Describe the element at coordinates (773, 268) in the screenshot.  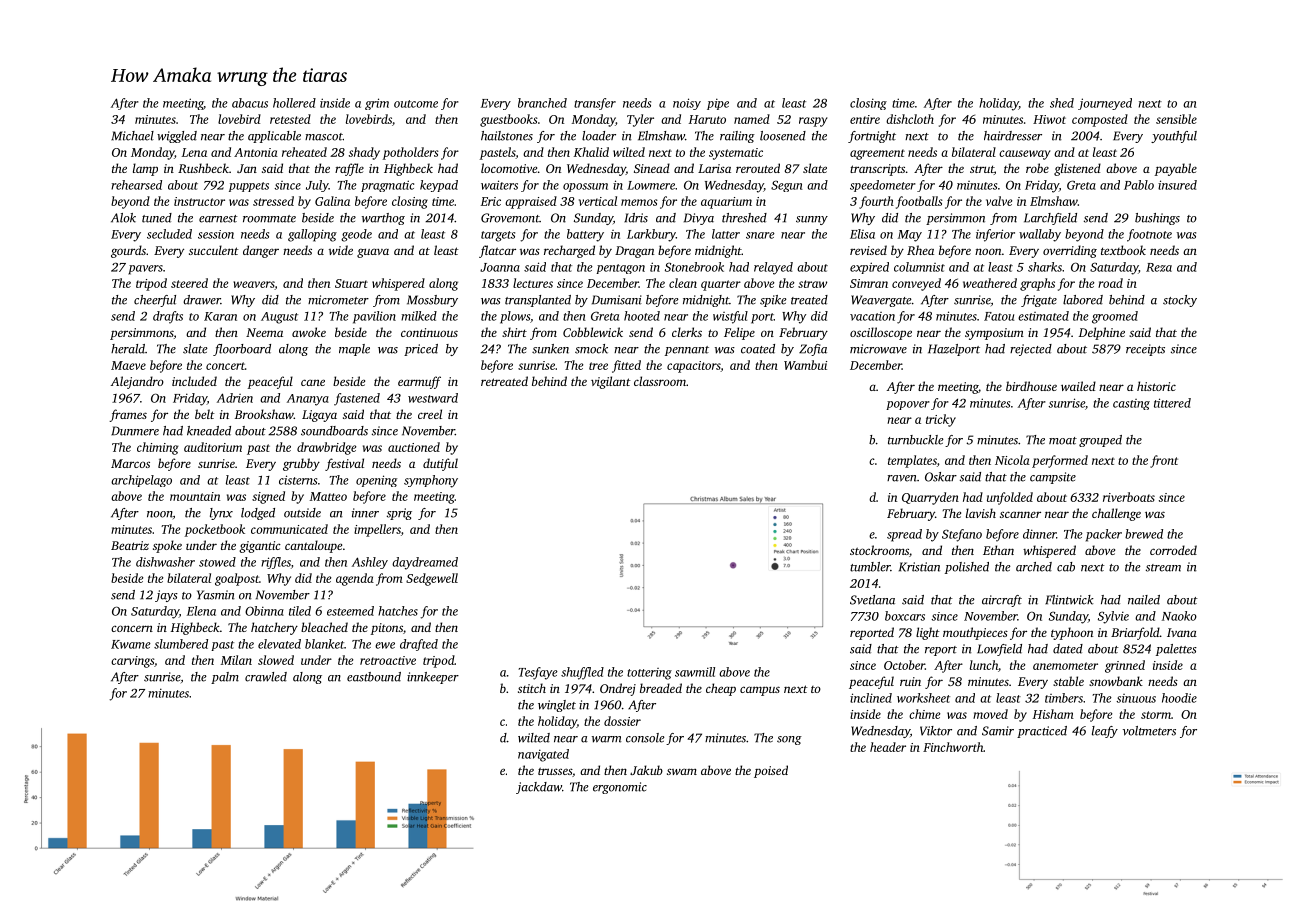
I see `relayed` at that location.
